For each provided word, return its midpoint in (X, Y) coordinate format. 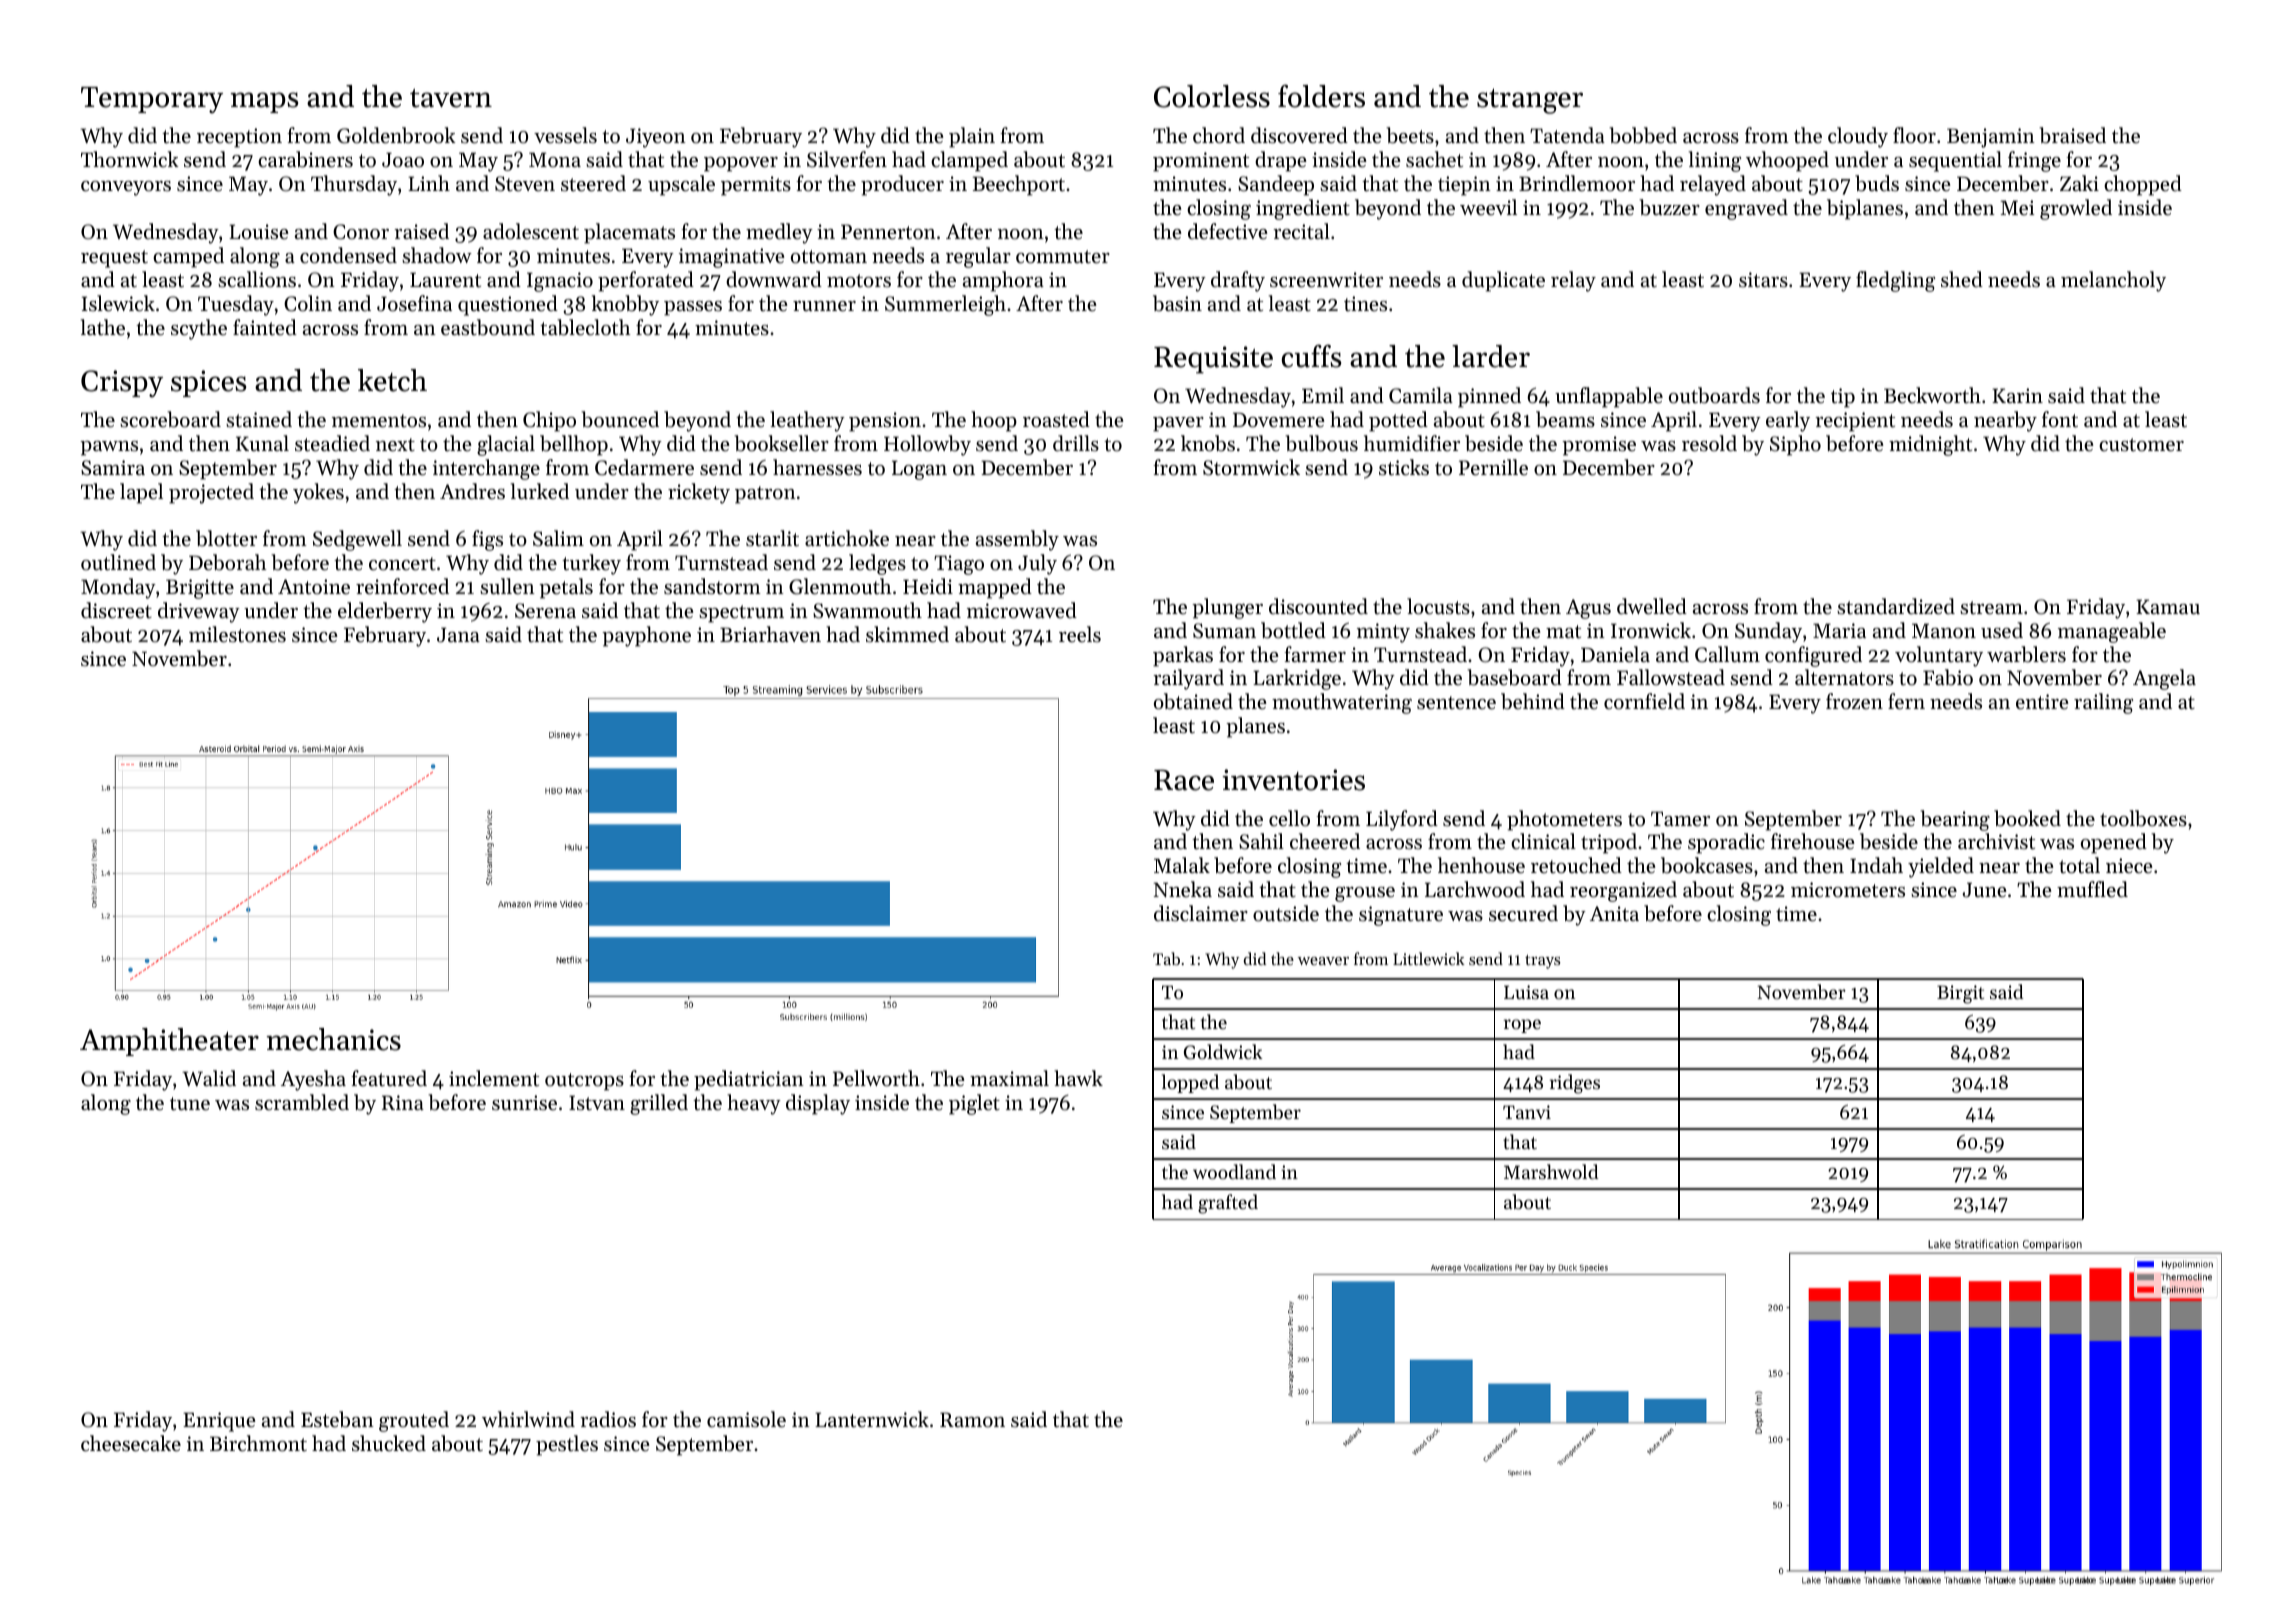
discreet (116, 610)
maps (264, 102)
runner (824, 306)
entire (2042, 702)
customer (2141, 445)
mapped (995, 588)
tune (190, 1104)
